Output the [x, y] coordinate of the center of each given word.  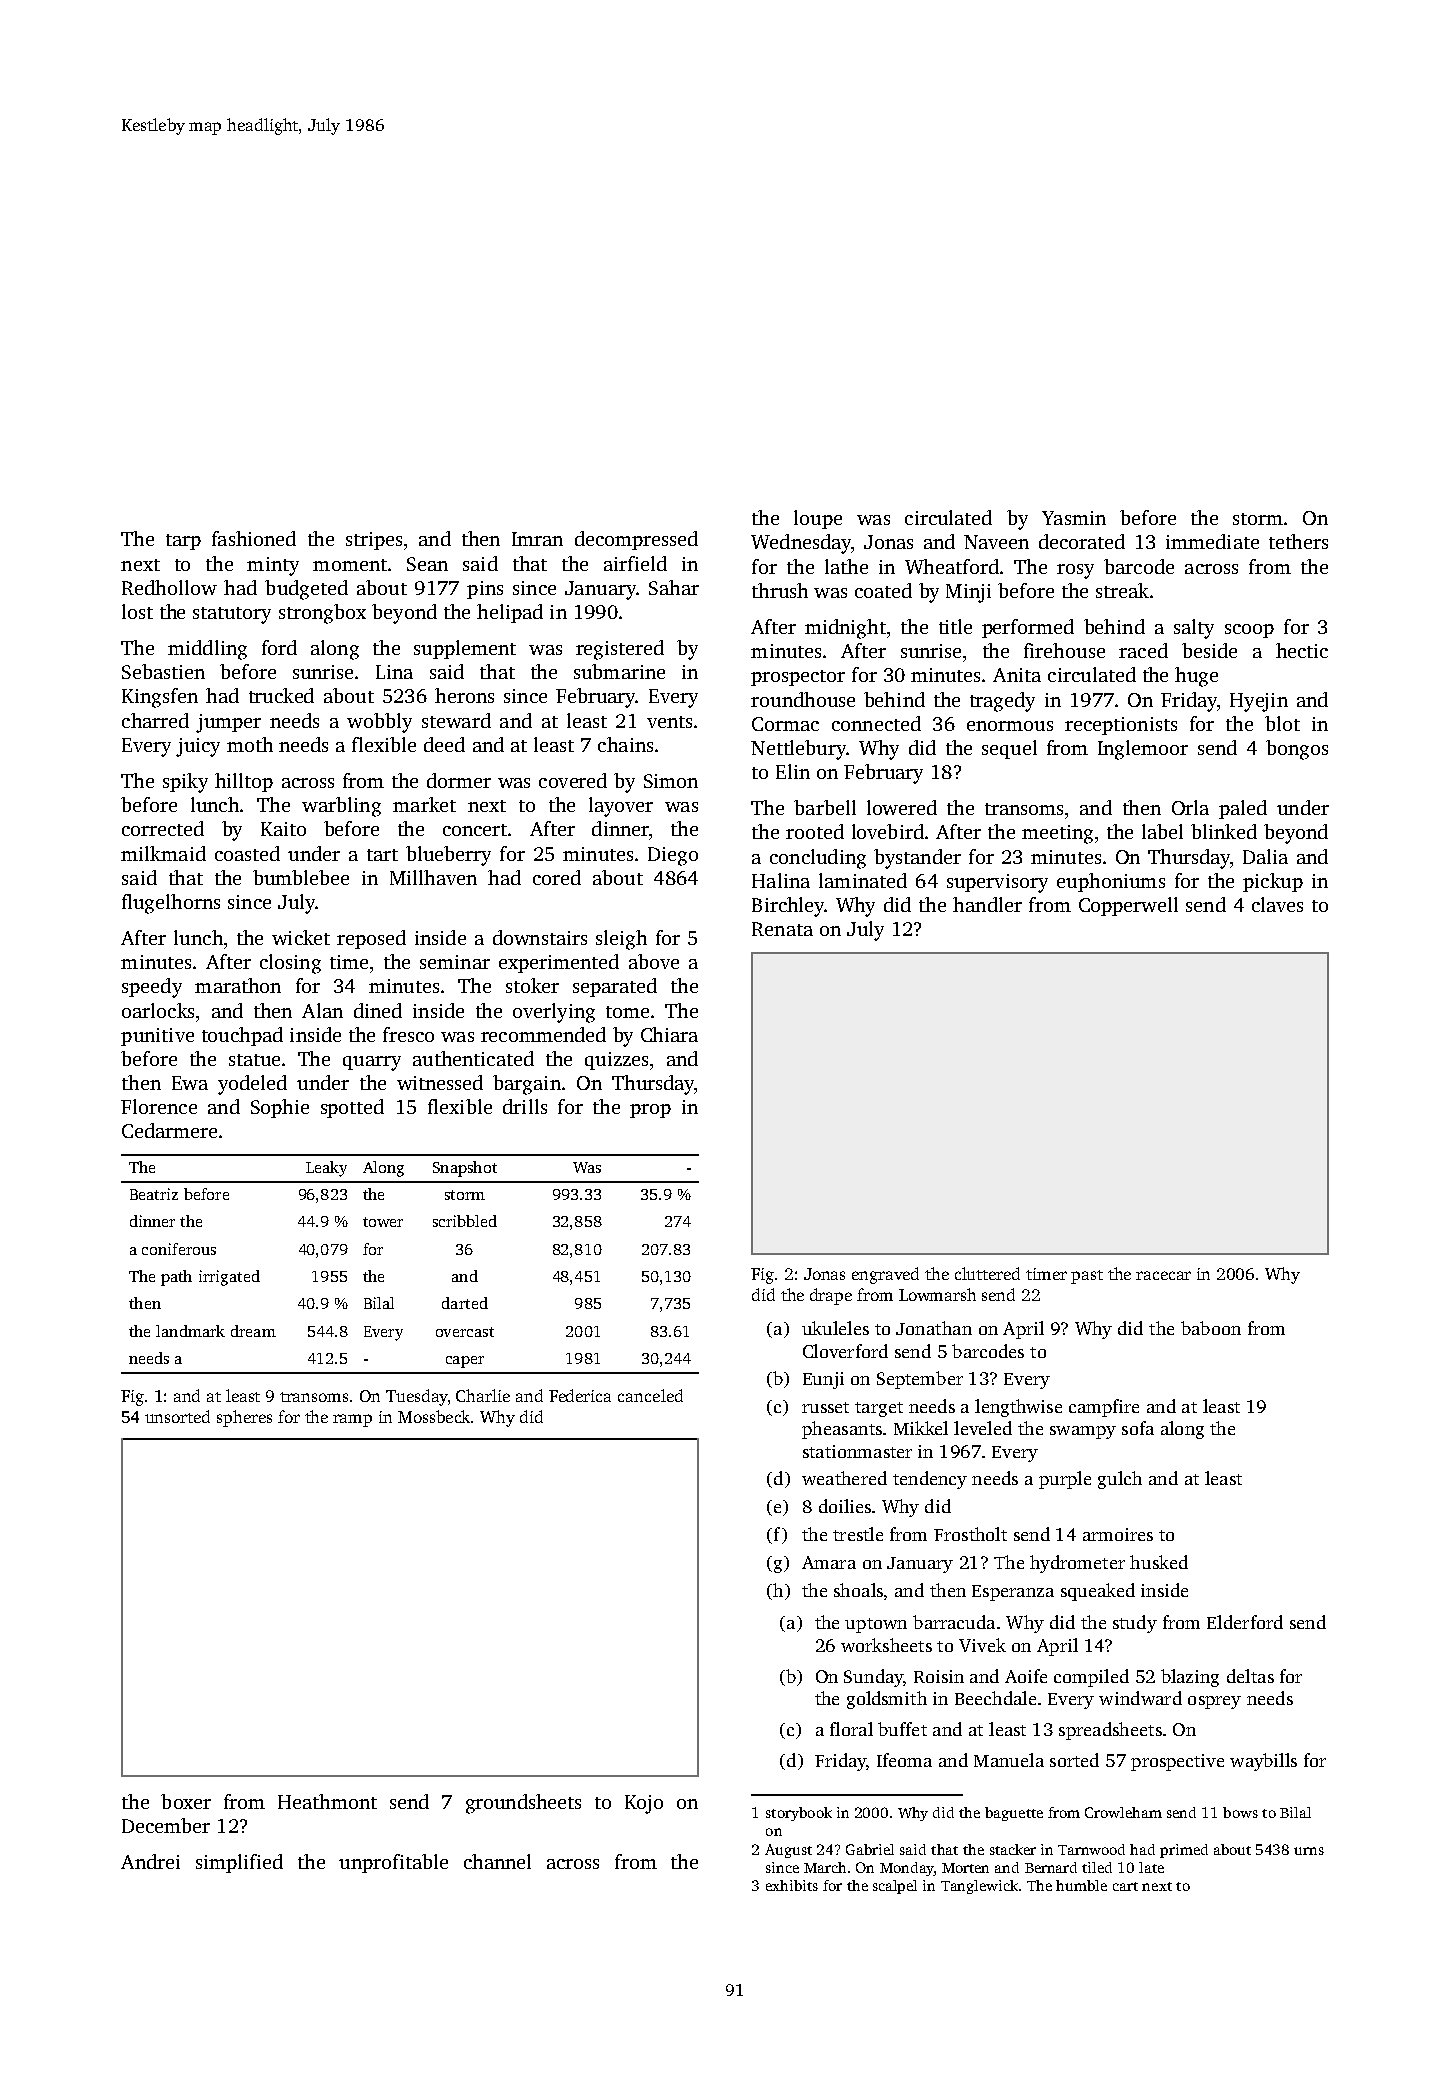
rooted [815, 831]
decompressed [636, 540]
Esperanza [1013, 1593]
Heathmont [327, 1801]
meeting [1057, 834]
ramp [352, 1420]
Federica [580, 1395]
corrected [163, 828]
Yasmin [1074, 518]
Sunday [873, 1678]
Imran [537, 539]
